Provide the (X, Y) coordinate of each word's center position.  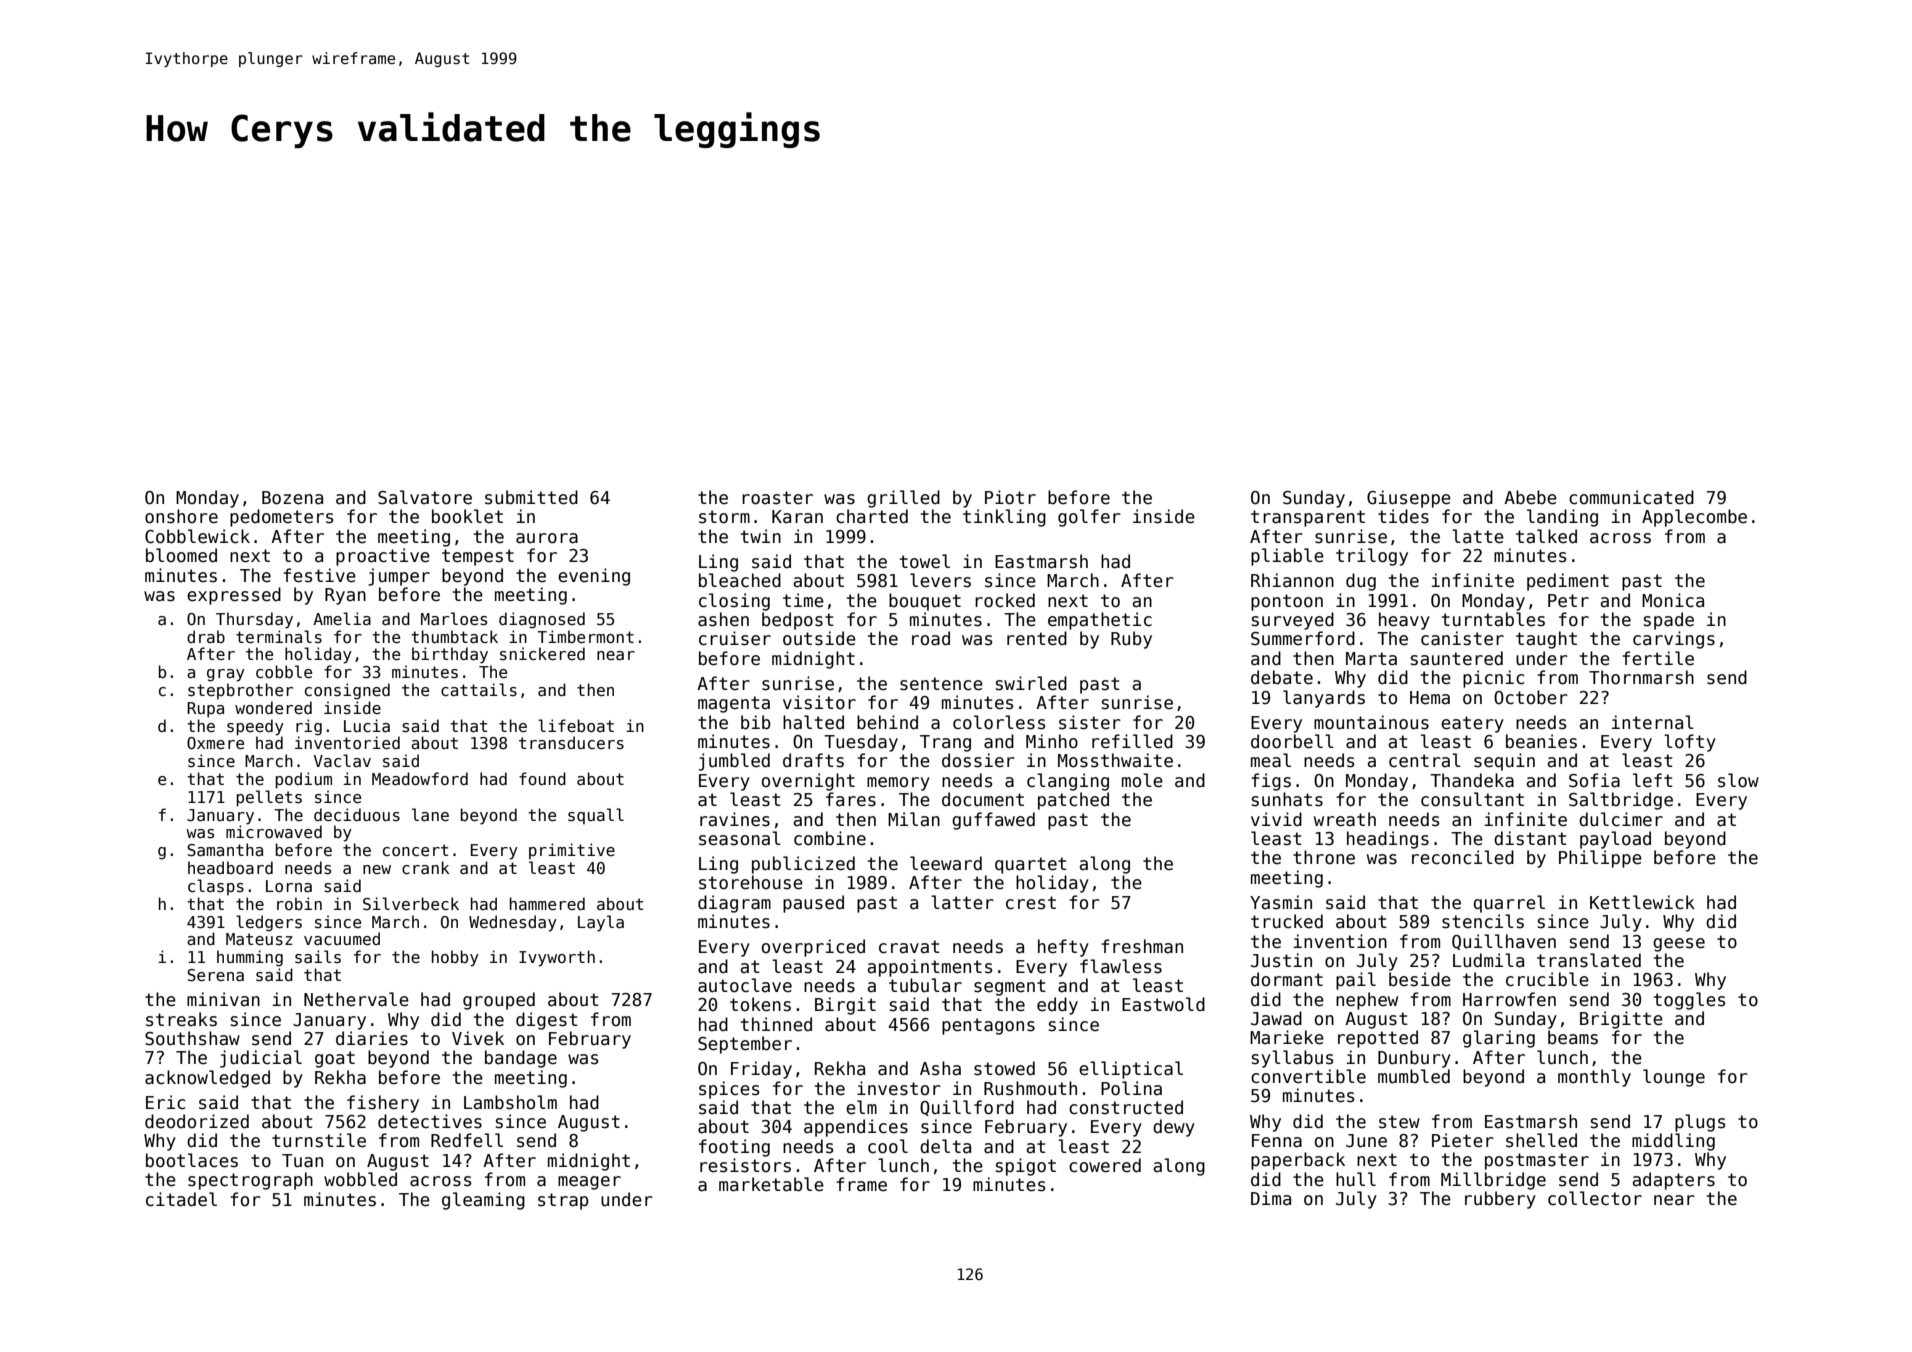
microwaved (274, 831)
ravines (735, 819)
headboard (230, 867)
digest (547, 1021)
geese (1679, 945)
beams (1573, 1037)
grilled (903, 499)
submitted (531, 497)
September (745, 1045)
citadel (181, 1199)
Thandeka (1472, 780)
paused (813, 904)
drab (206, 636)
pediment (1568, 582)
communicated (1631, 497)
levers (940, 580)
